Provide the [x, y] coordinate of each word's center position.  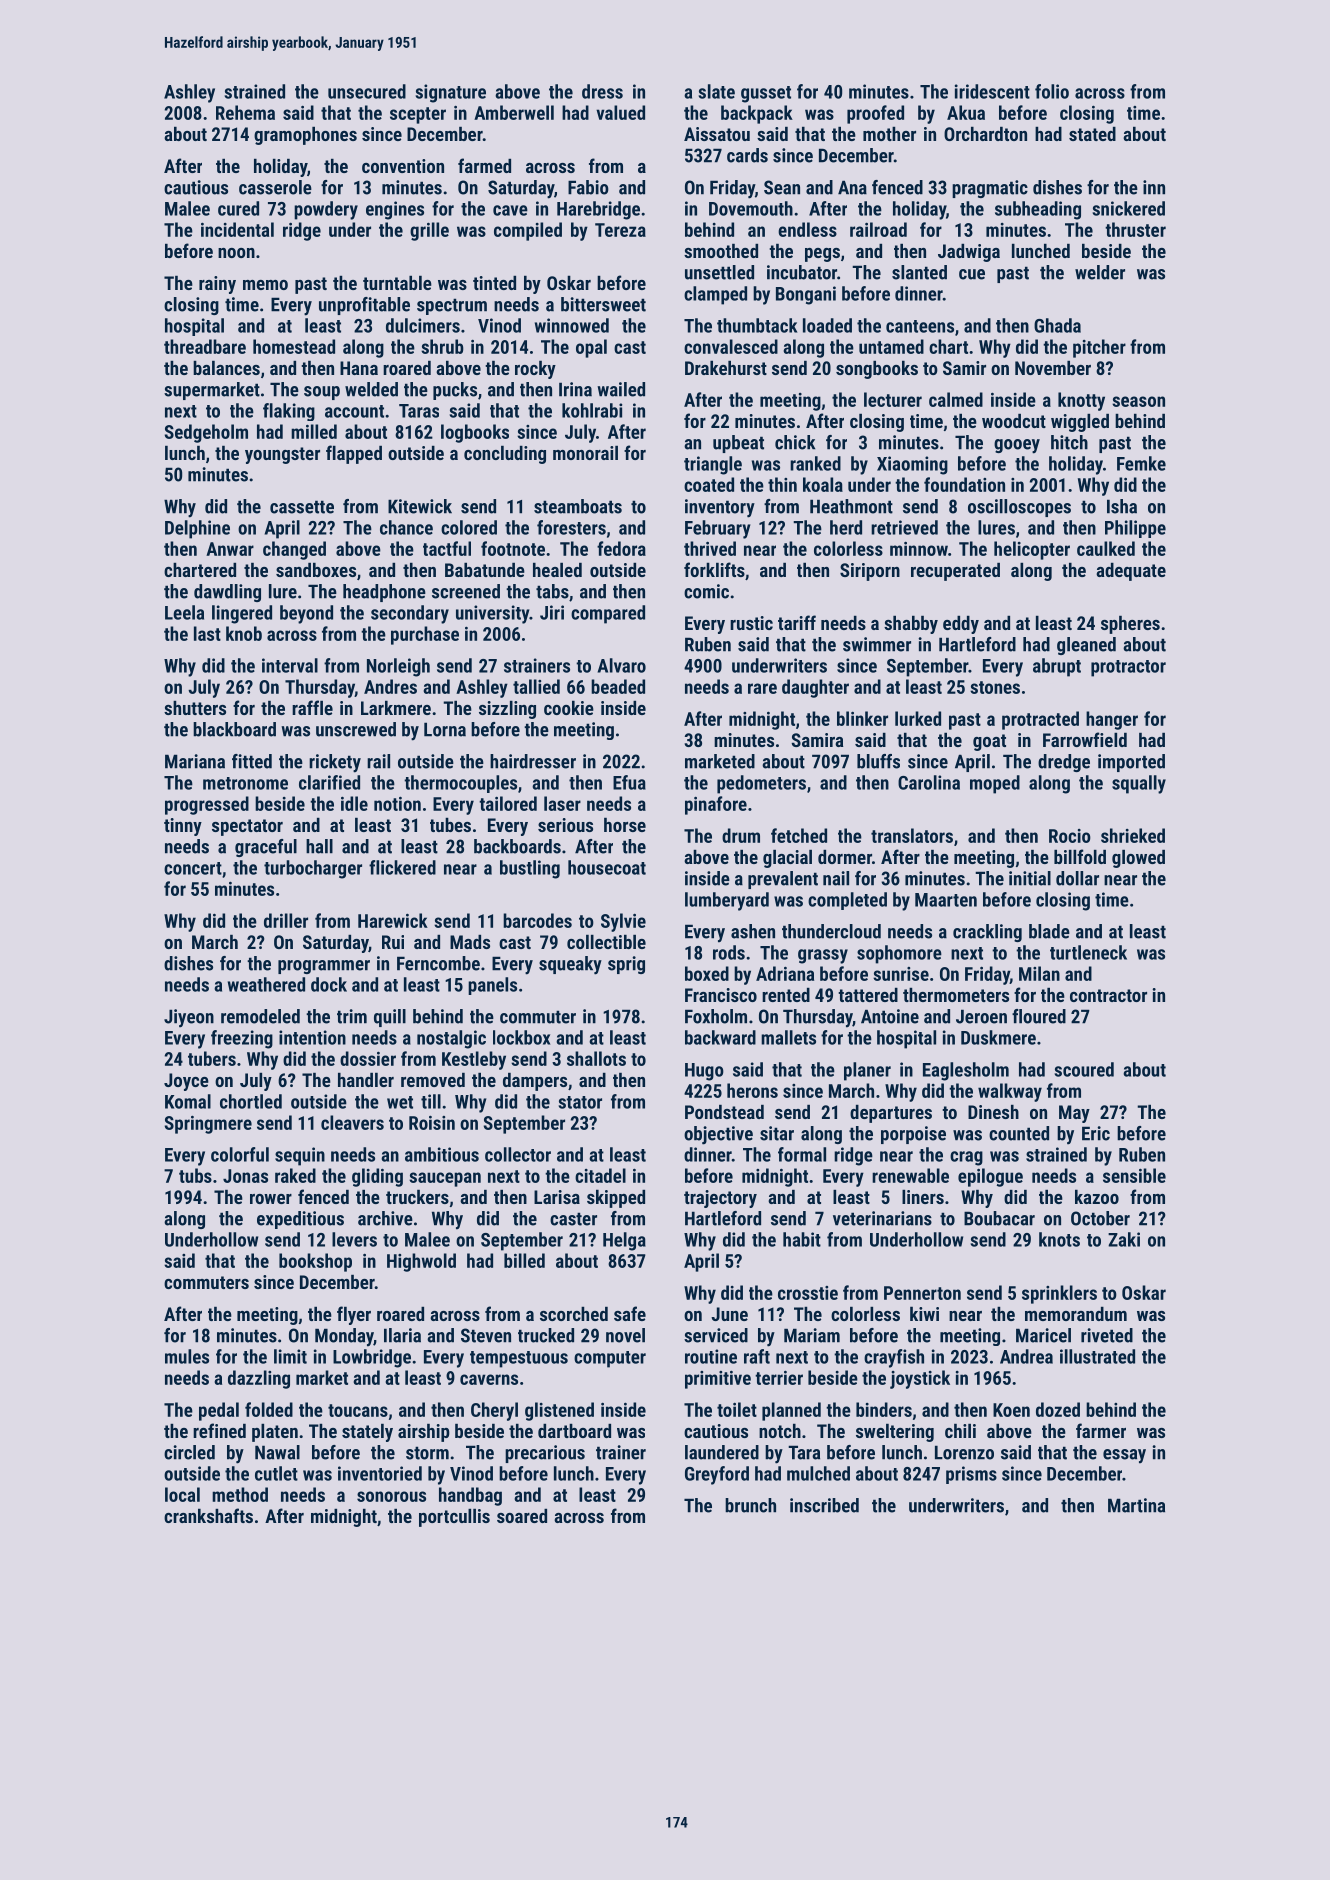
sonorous [391, 1496]
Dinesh [993, 1112]
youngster [282, 455]
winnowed [572, 325]
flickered [402, 867]
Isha [1122, 506]
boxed [707, 973]
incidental [237, 229]
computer [610, 1359]
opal [591, 348]
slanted [919, 272]
